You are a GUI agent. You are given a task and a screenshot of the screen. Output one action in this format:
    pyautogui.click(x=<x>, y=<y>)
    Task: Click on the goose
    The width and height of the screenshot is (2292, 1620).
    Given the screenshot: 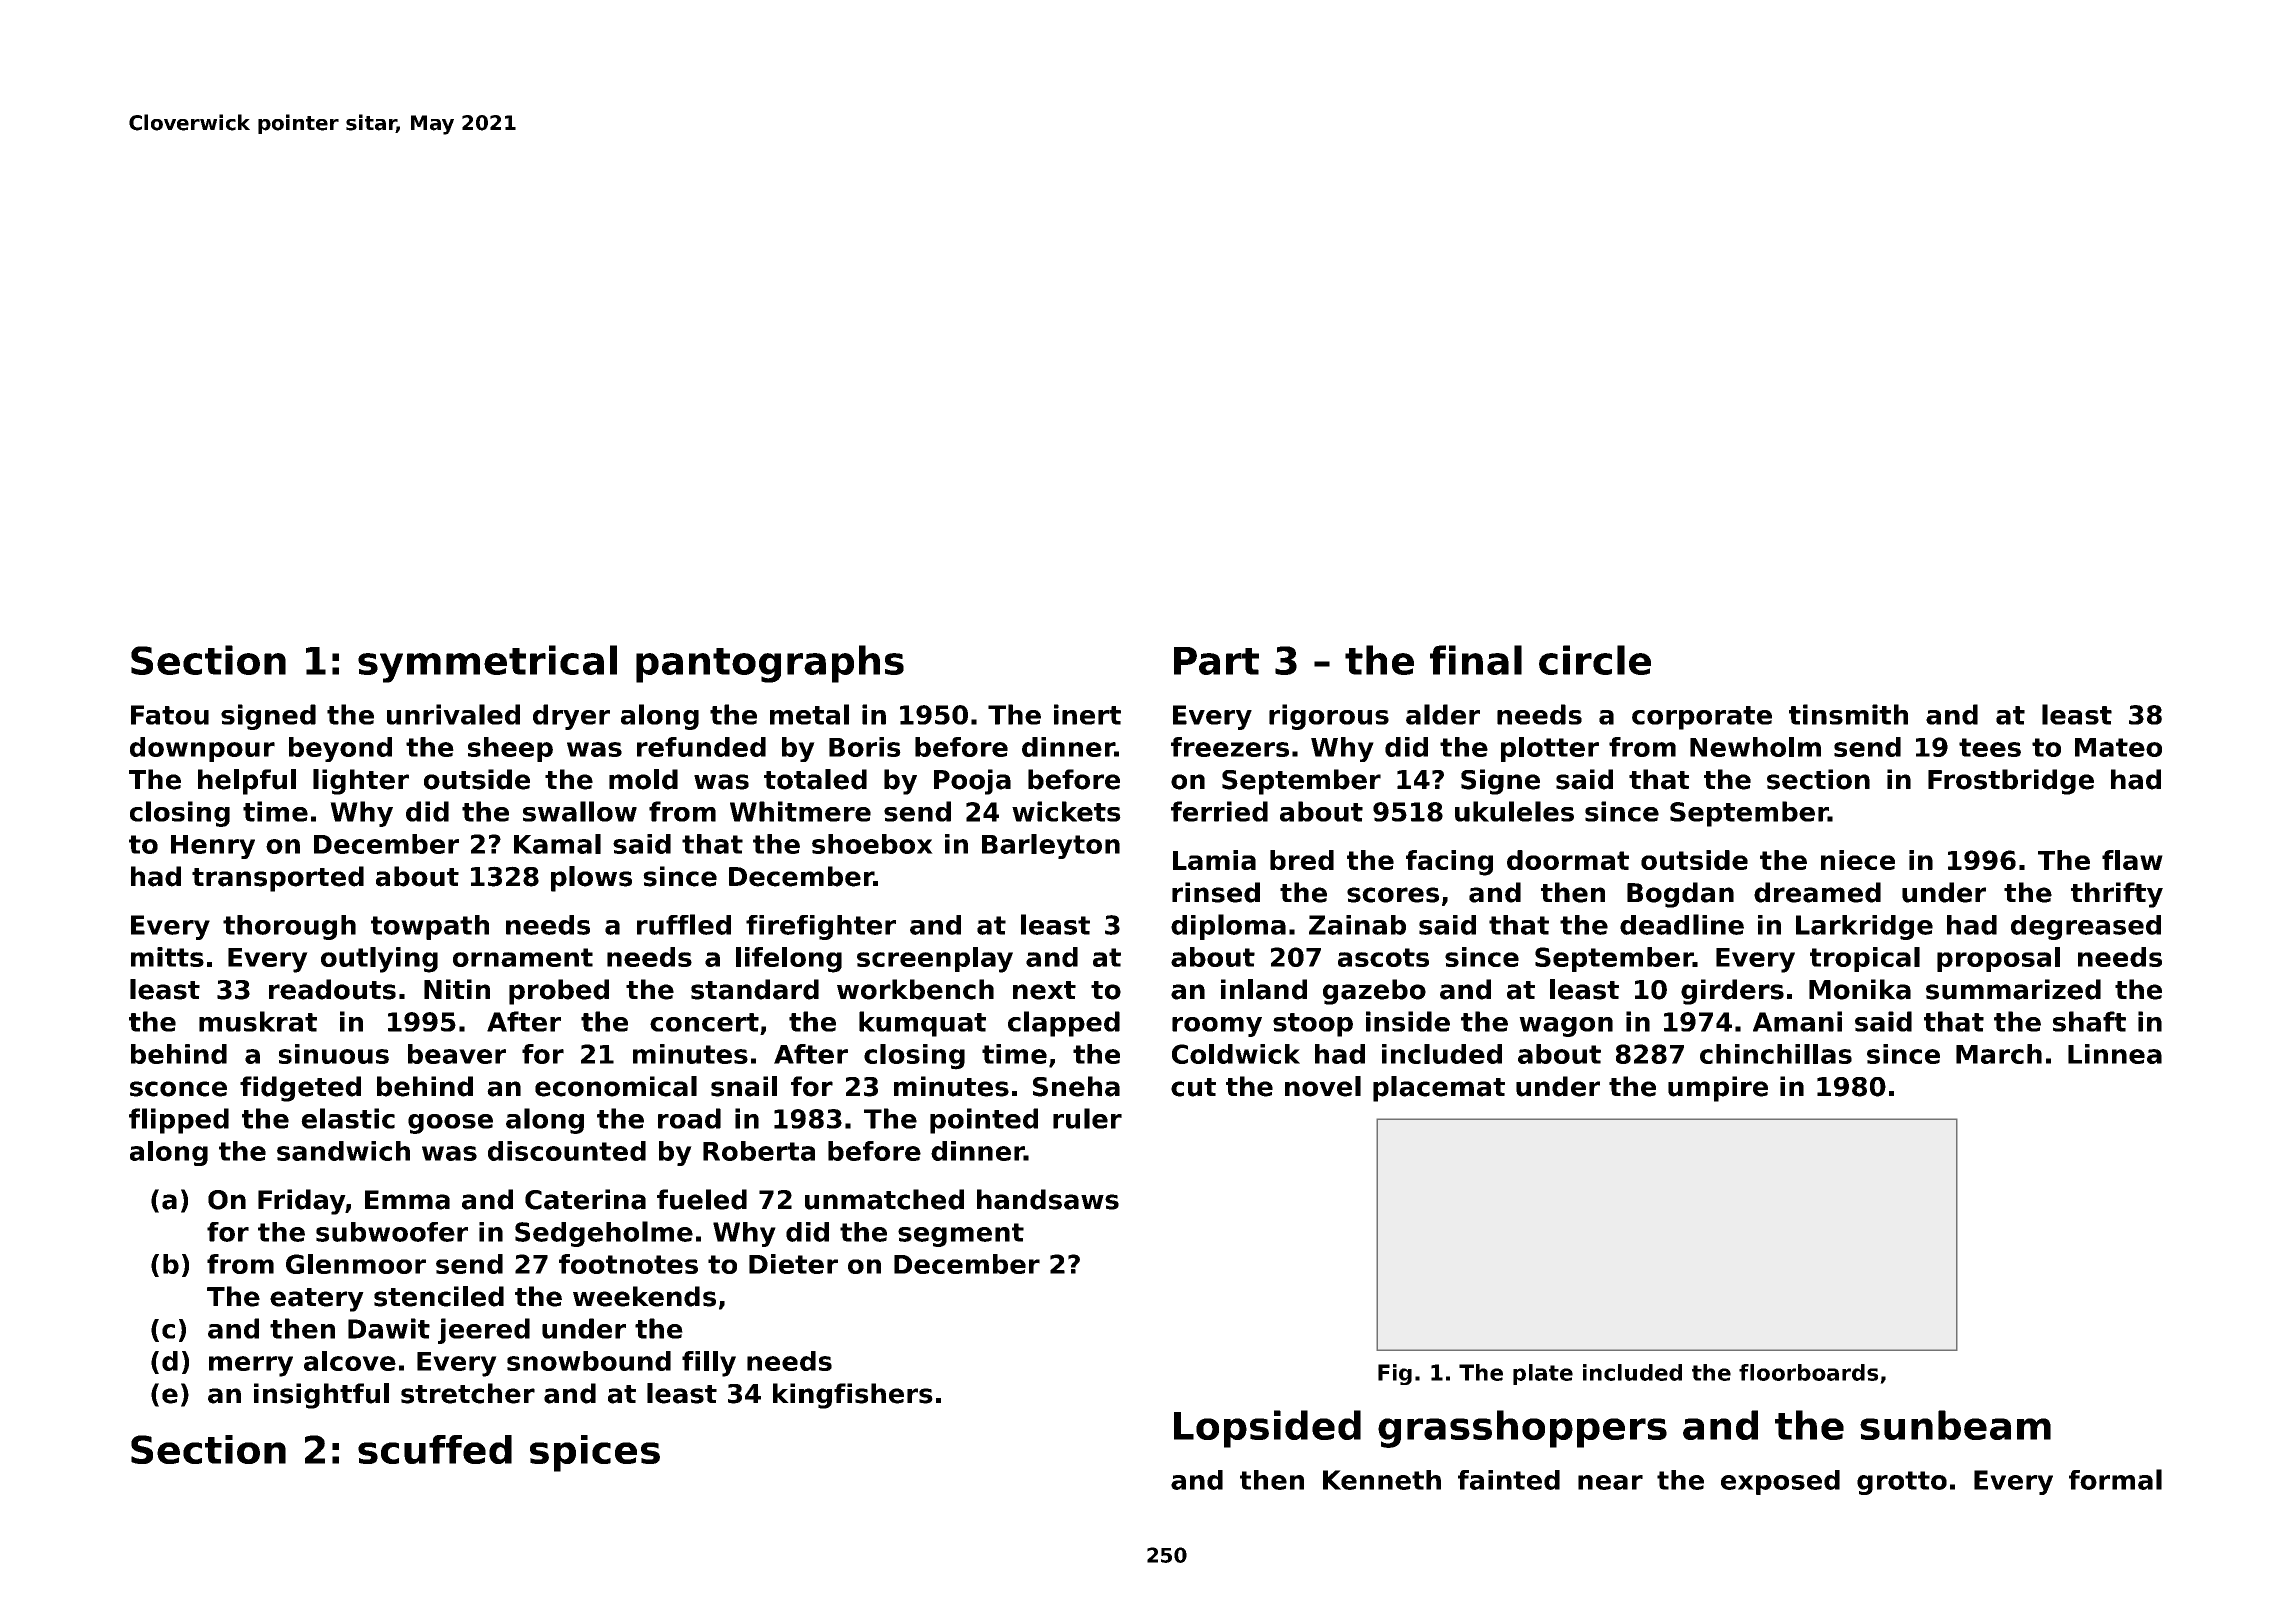 What is the action you would take?
    pyautogui.click(x=450, y=1124)
